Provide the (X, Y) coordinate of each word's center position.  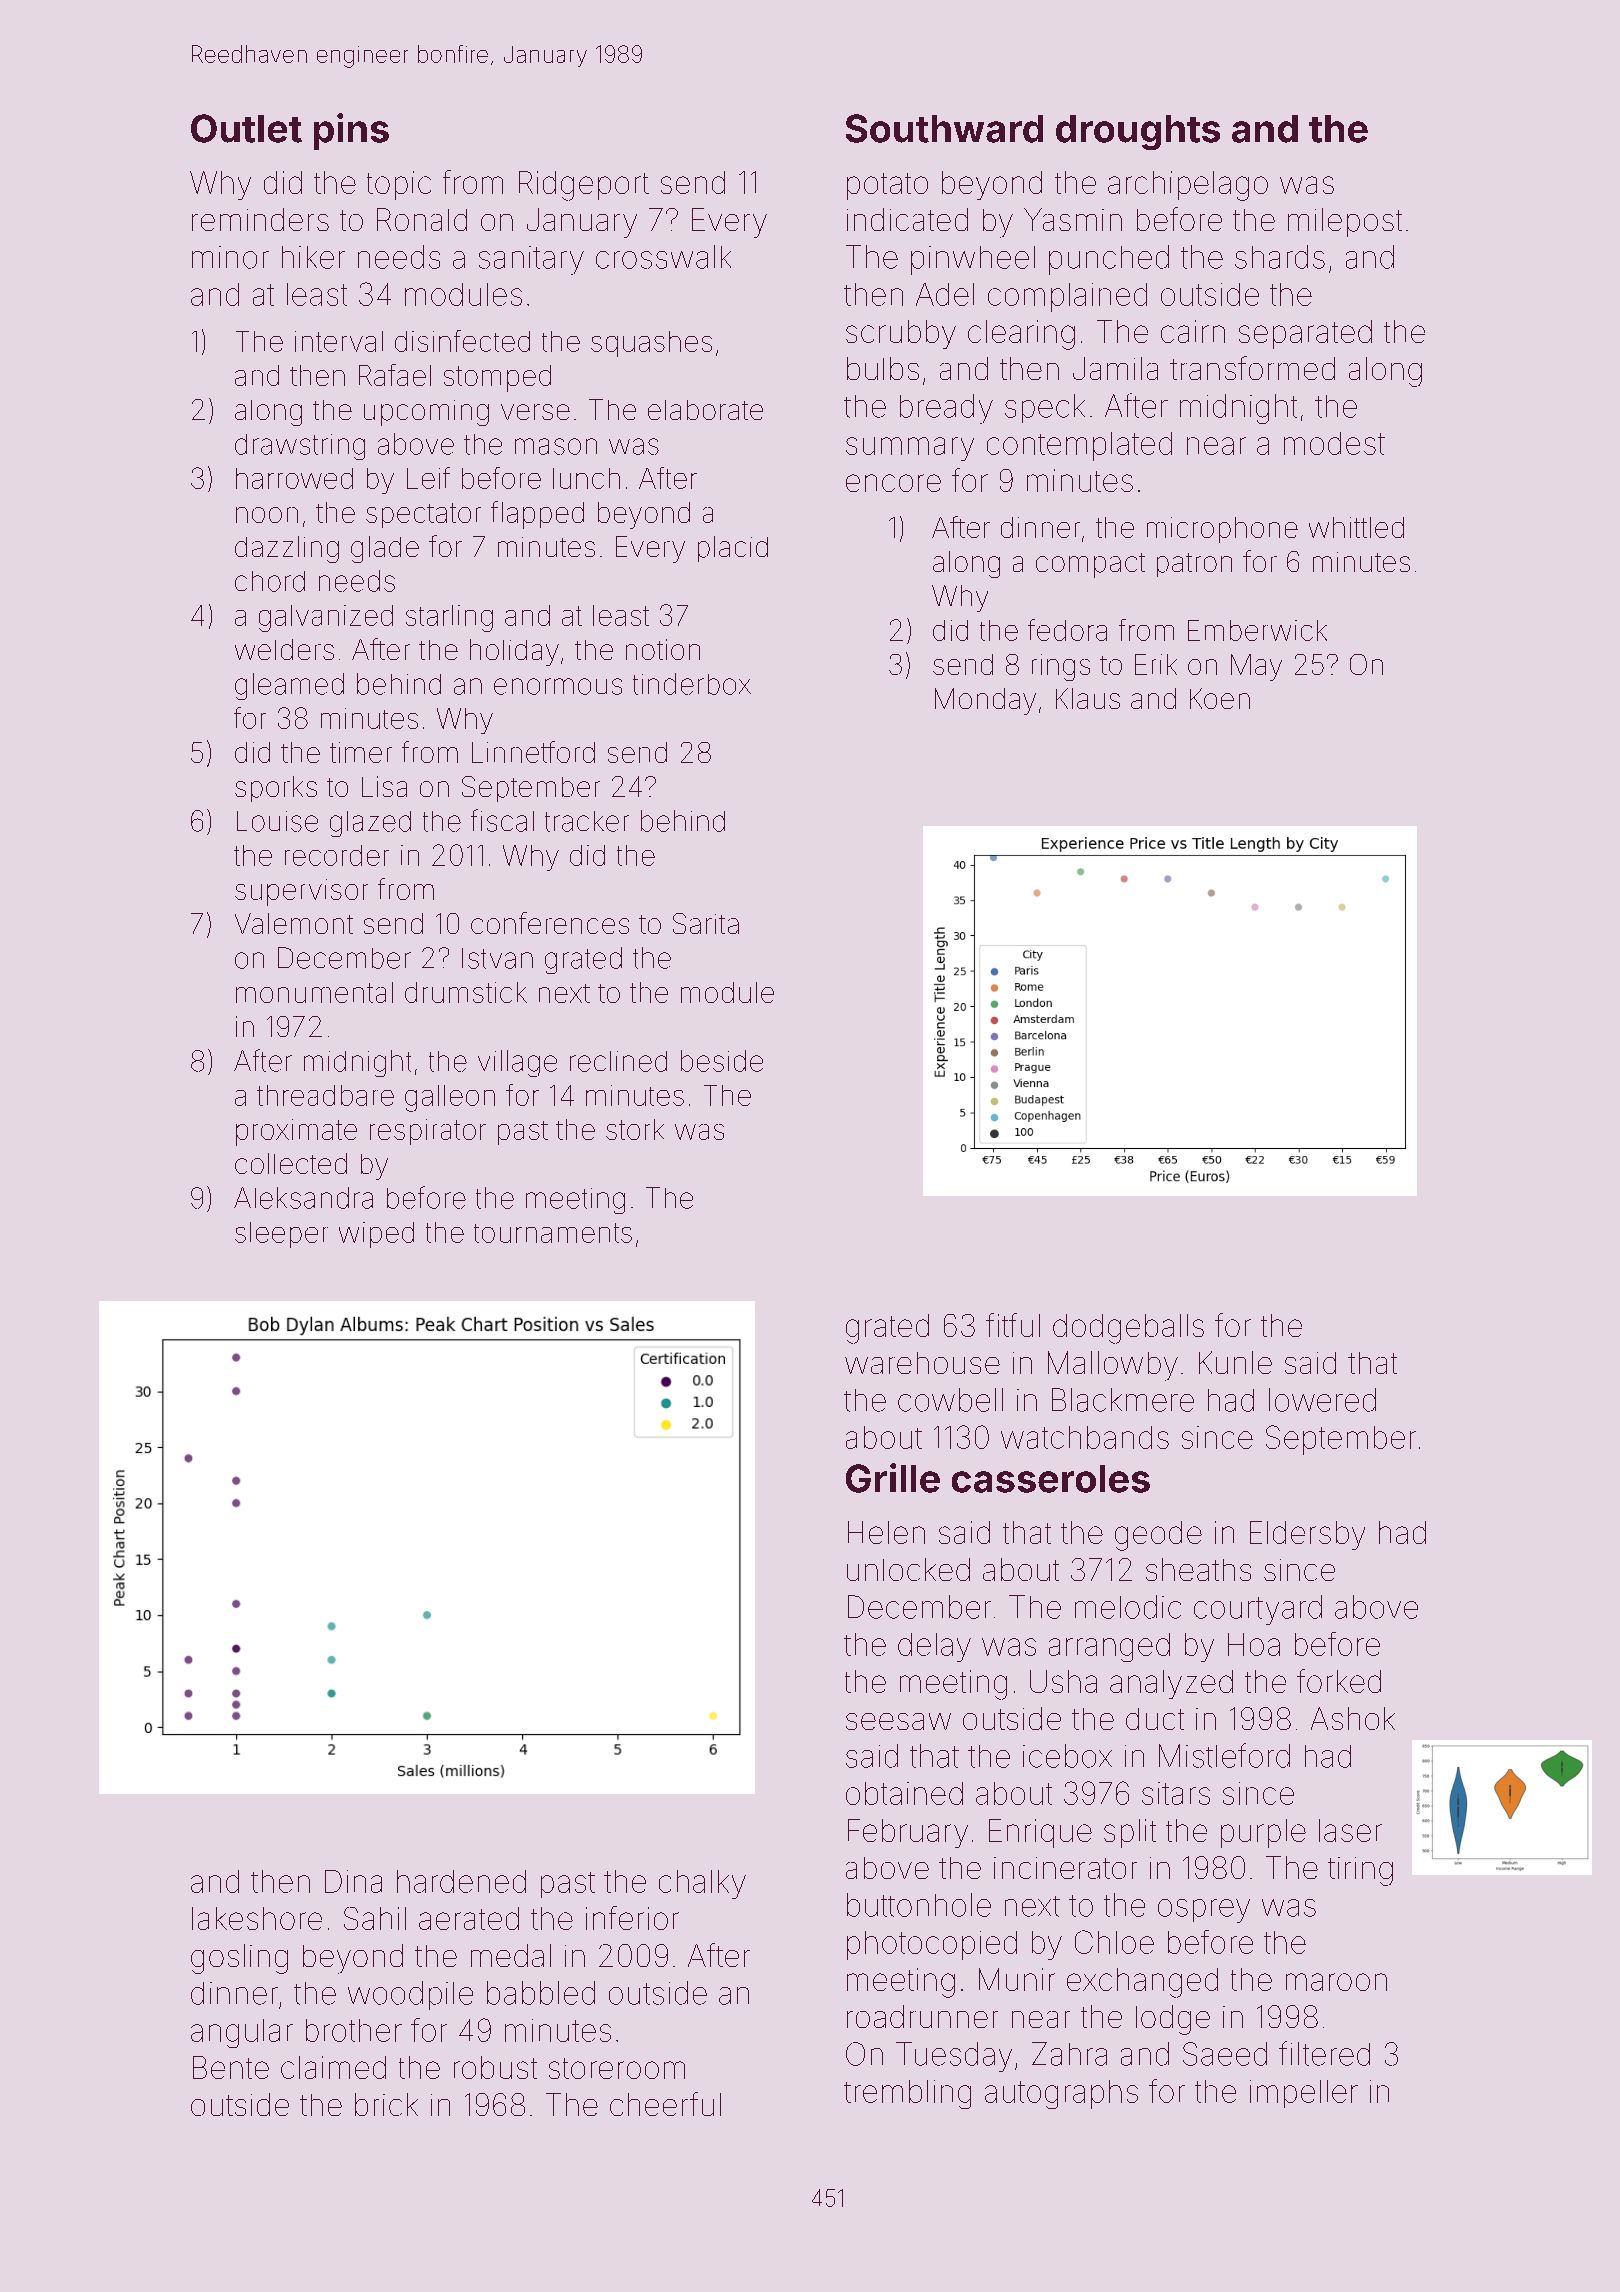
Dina (353, 1881)
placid (733, 549)
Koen (1220, 698)
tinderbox (692, 684)
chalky (702, 1884)
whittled (1356, 527)
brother (354, 2030)
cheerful (665, 2104)
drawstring (300, 447)
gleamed (289, 686)
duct (1155, 1719)
